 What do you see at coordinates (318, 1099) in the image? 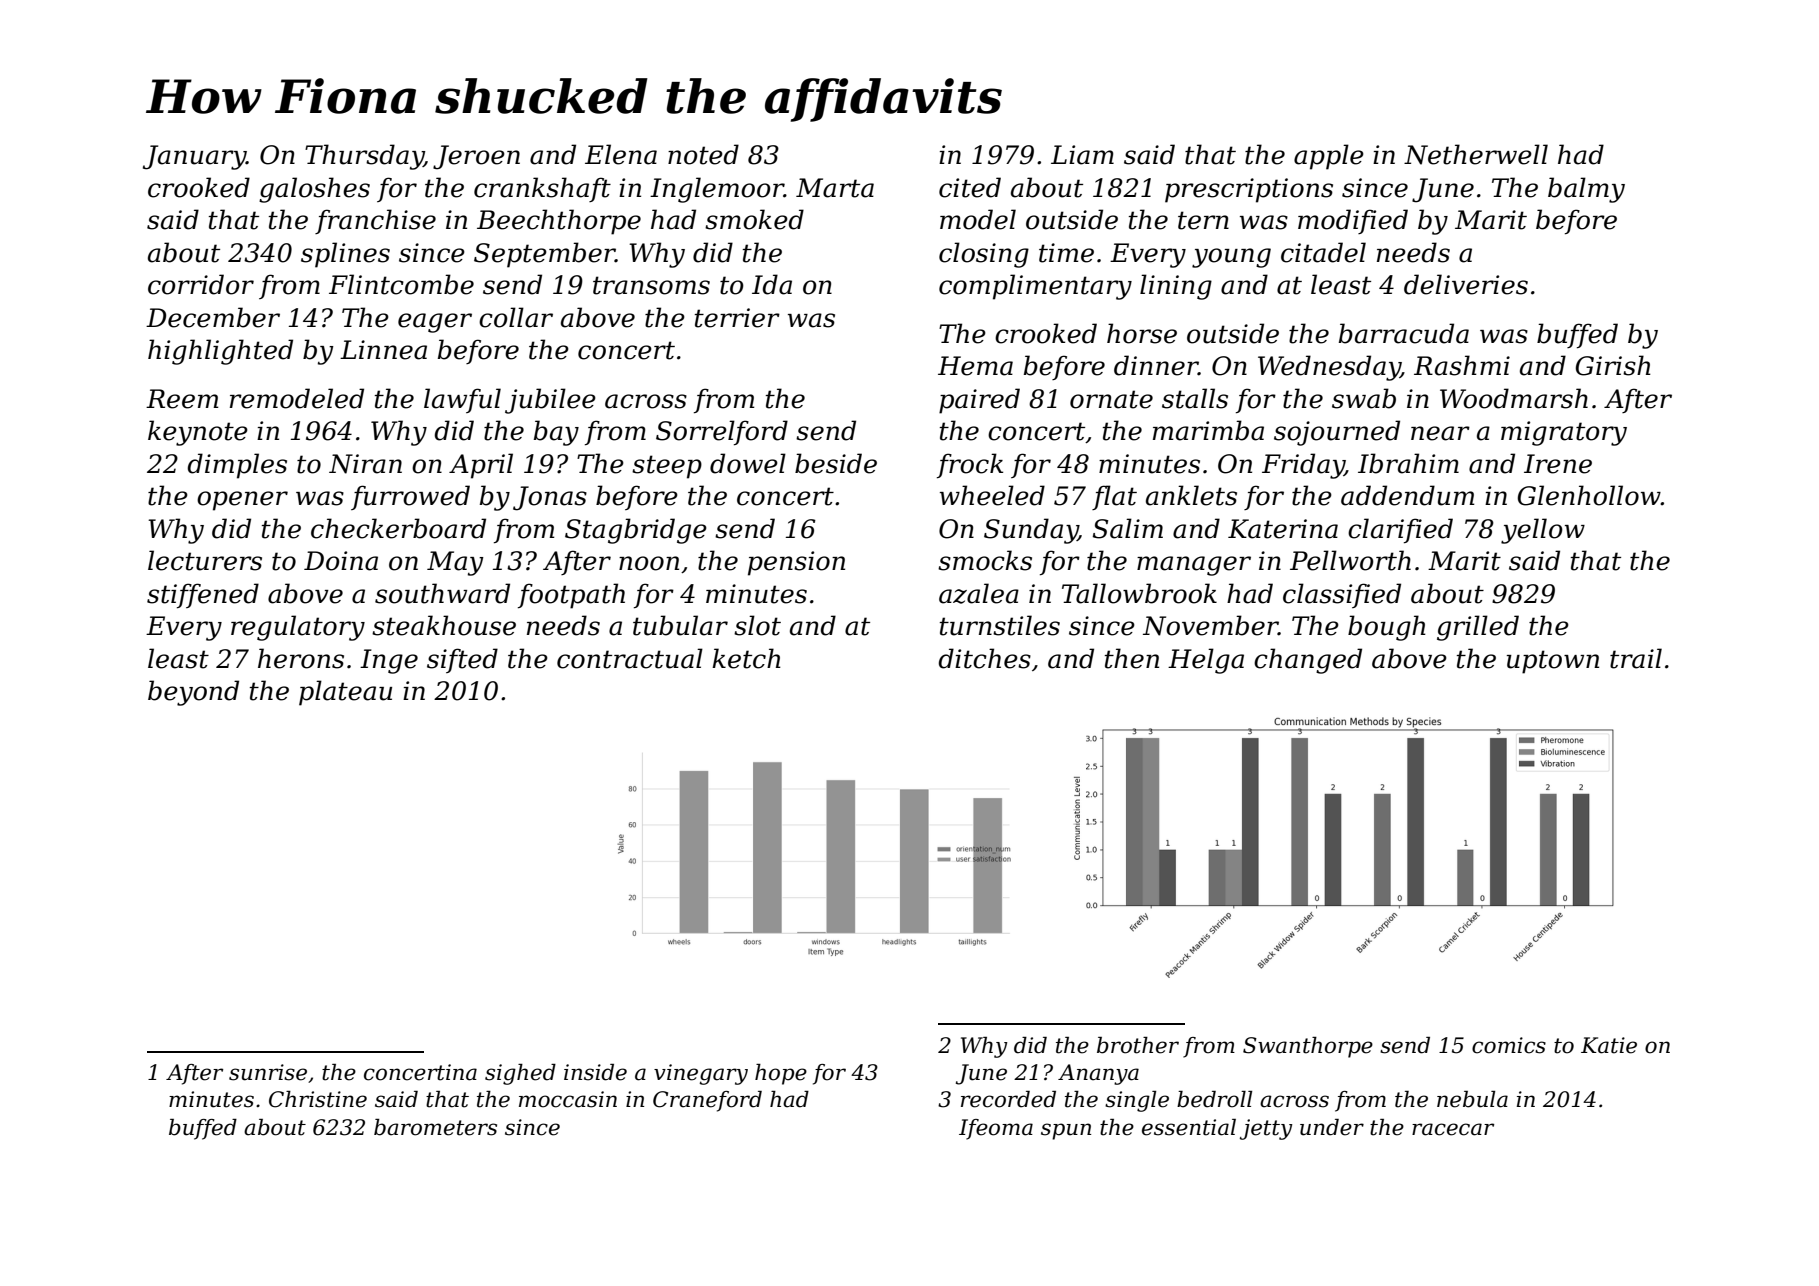
I see `Christine` at bounding box center [318, 1099].
